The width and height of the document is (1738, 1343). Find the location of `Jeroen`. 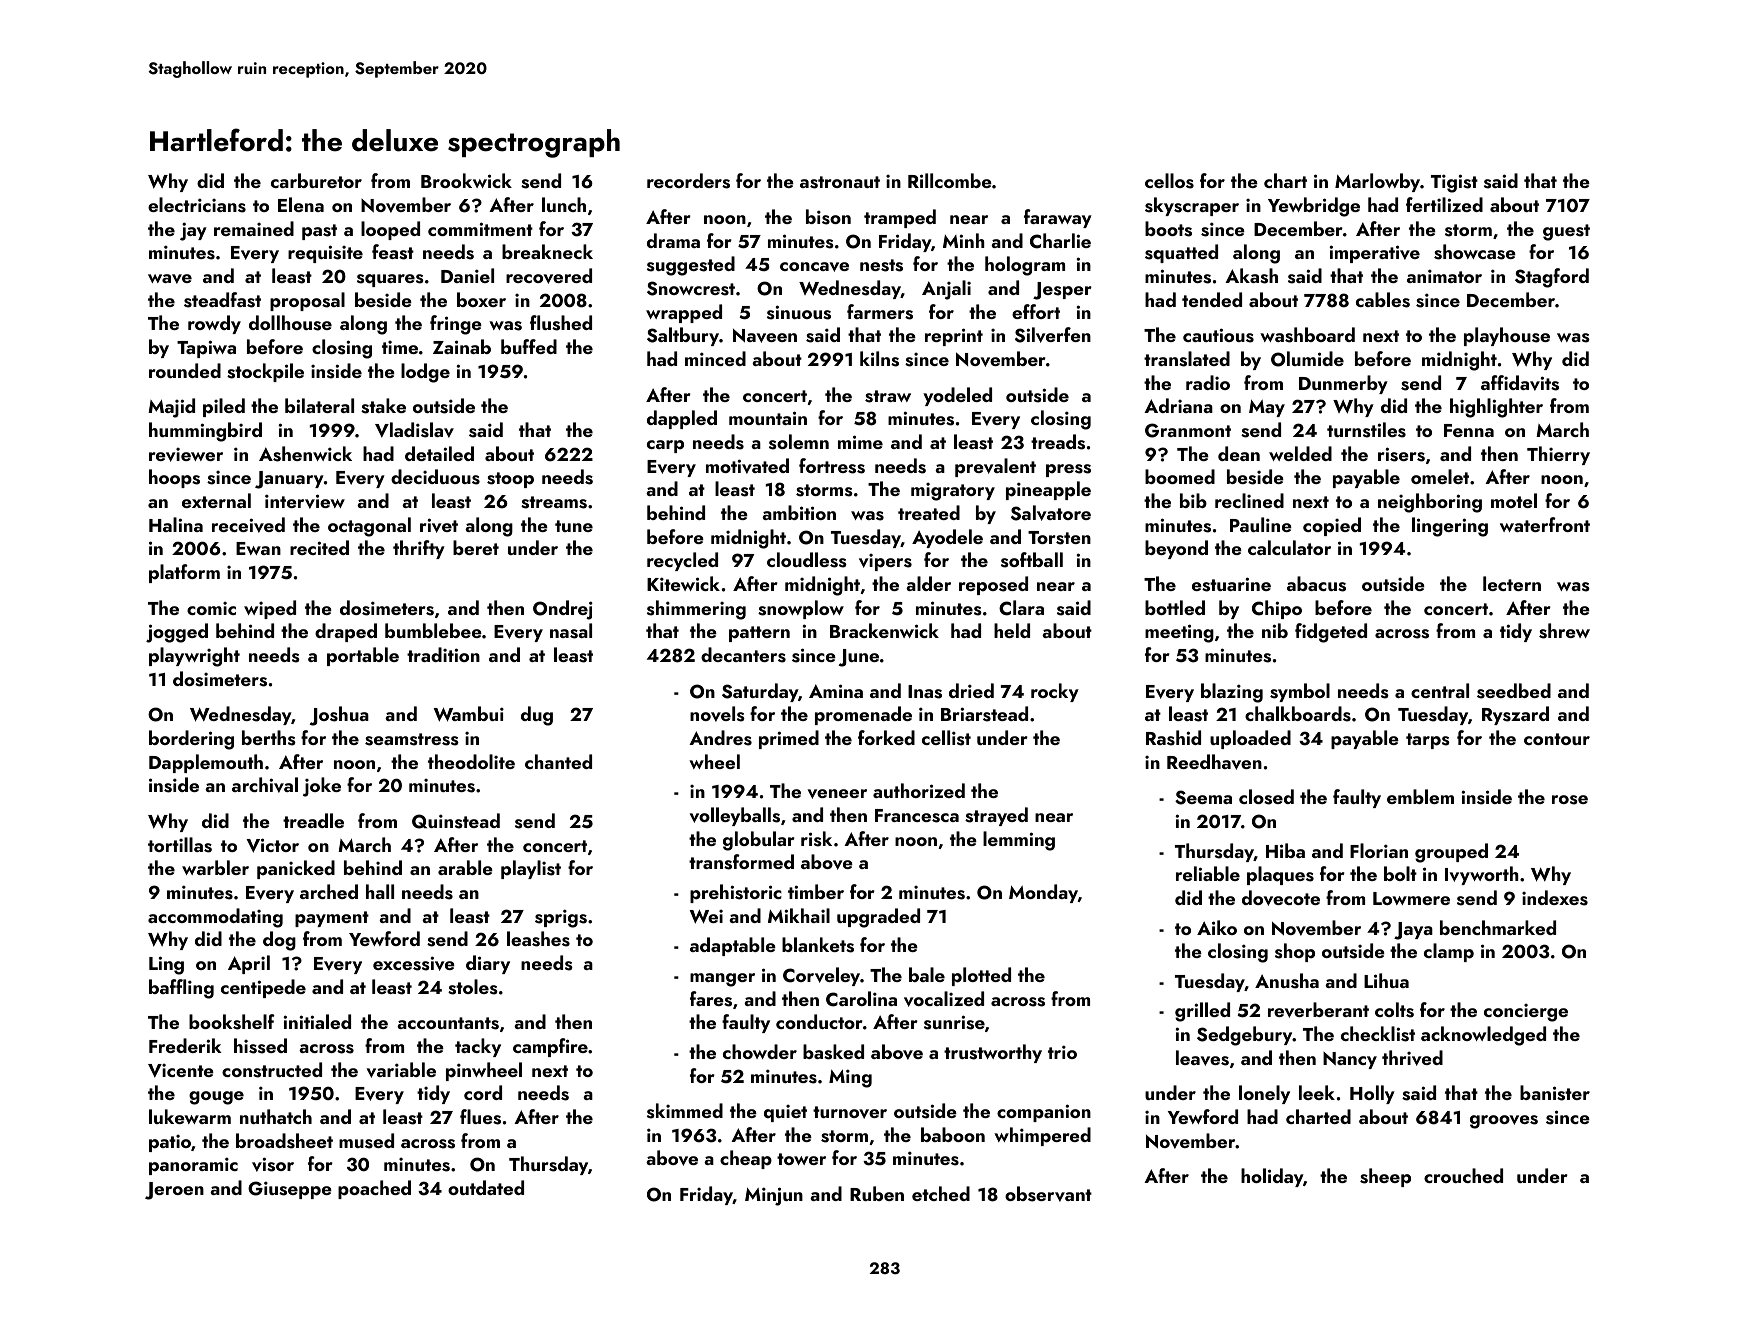

Jeroen is located at coordinates (174, 1191).
